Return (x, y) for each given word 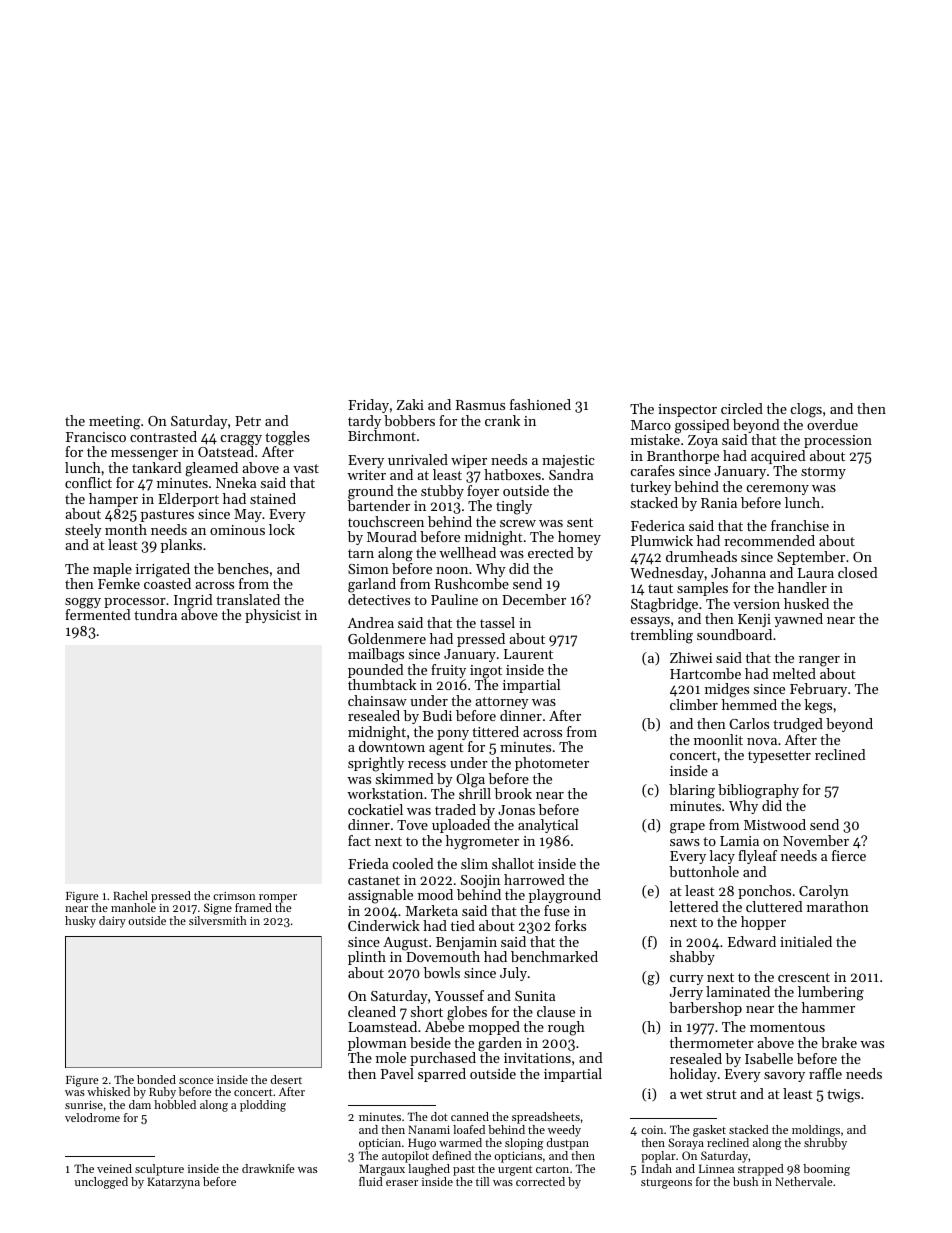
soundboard (734, 634)
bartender (379, 505)
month (126, 529)
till (482, 1181)
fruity (448, 671)
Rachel (130, 895)
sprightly (376, 764)
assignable (380, 896)
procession (838, 441)
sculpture (159, 1170)
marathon (838, 906)
